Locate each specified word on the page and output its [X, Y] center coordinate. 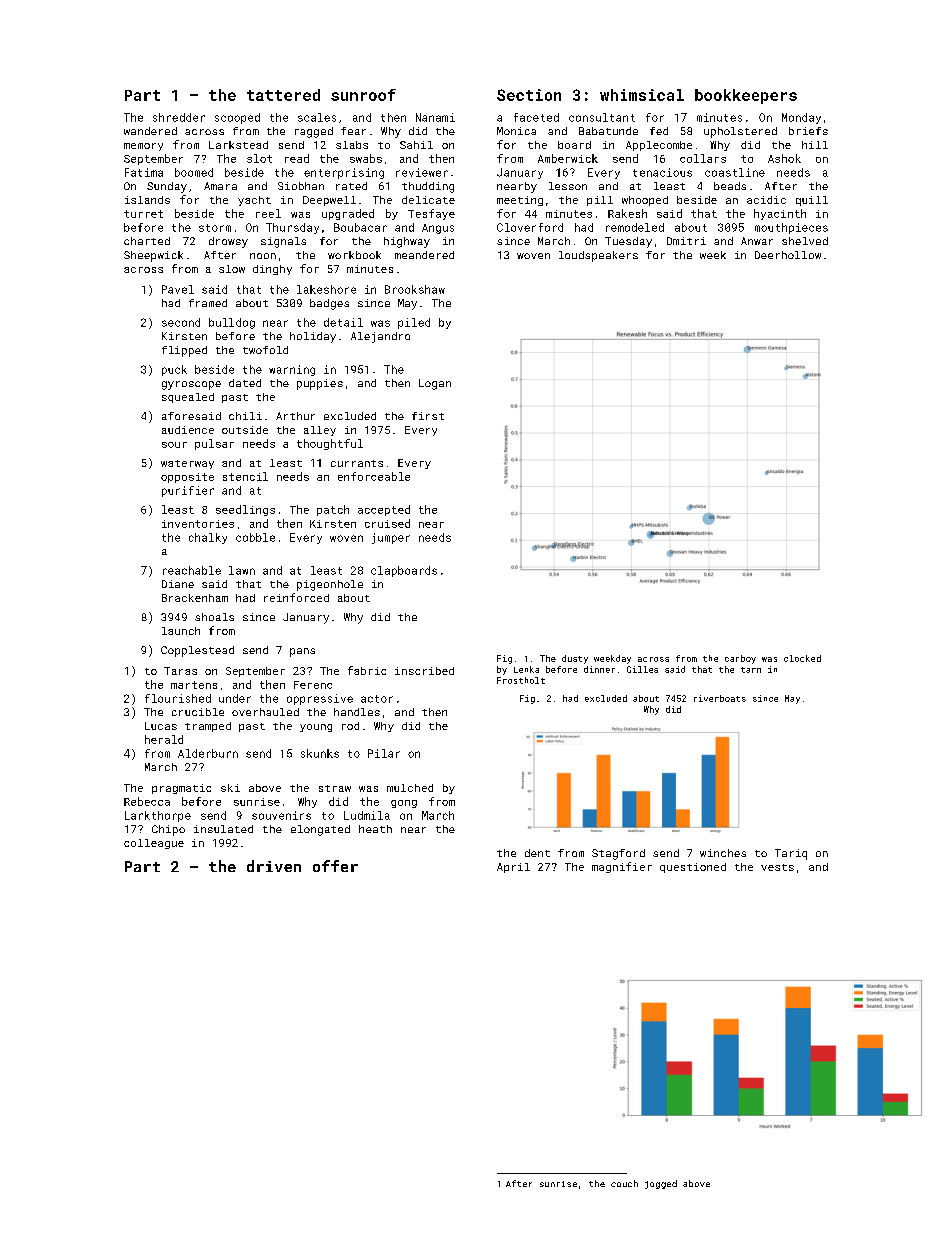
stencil [245, 476]
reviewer [422, 172]
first [428, 416]
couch [624, 1183]
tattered [283, 95]
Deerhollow [788, 255]
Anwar [757, 241]
